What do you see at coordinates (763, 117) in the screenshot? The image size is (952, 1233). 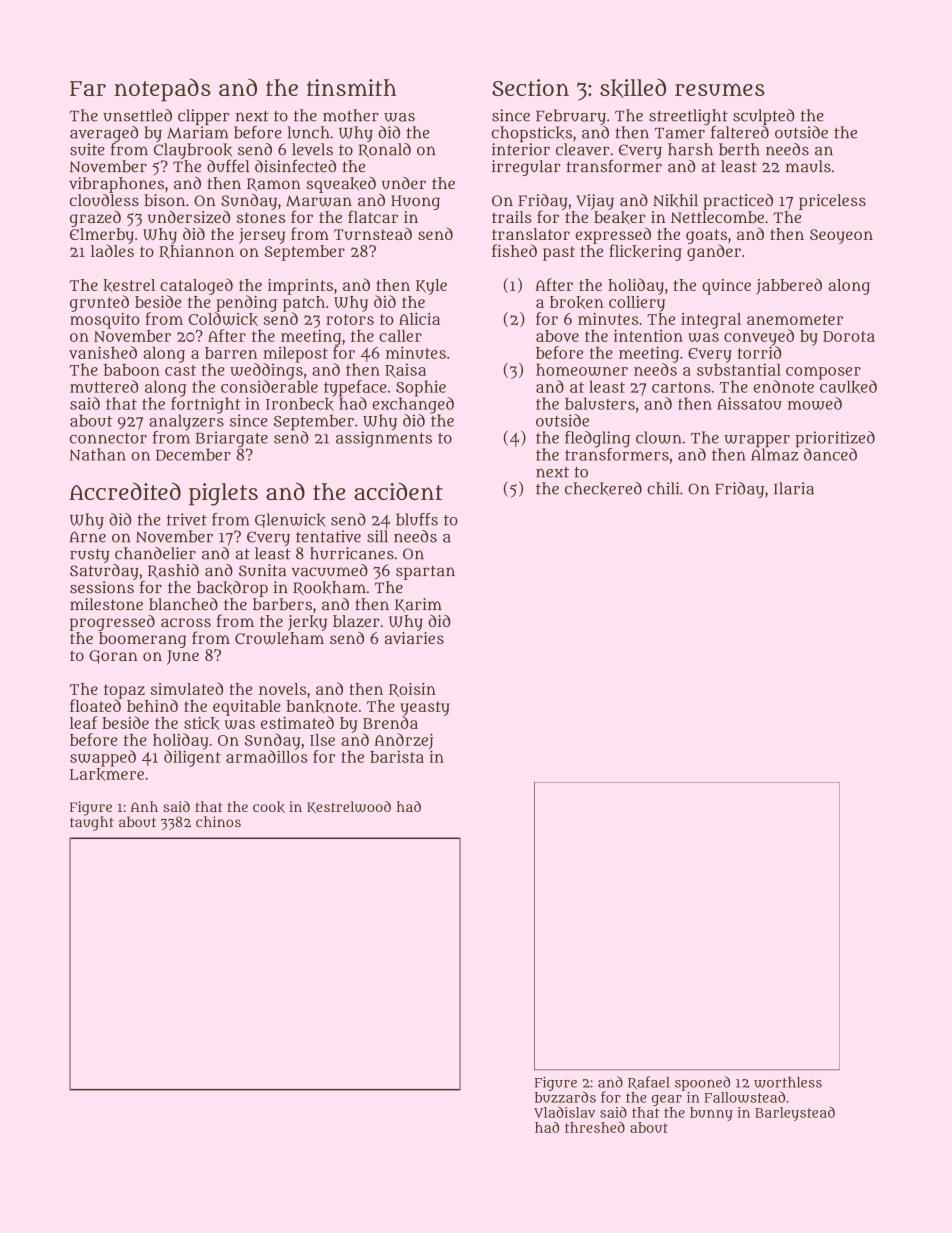 I see `sculpted` at bounding box center [763, 117].
